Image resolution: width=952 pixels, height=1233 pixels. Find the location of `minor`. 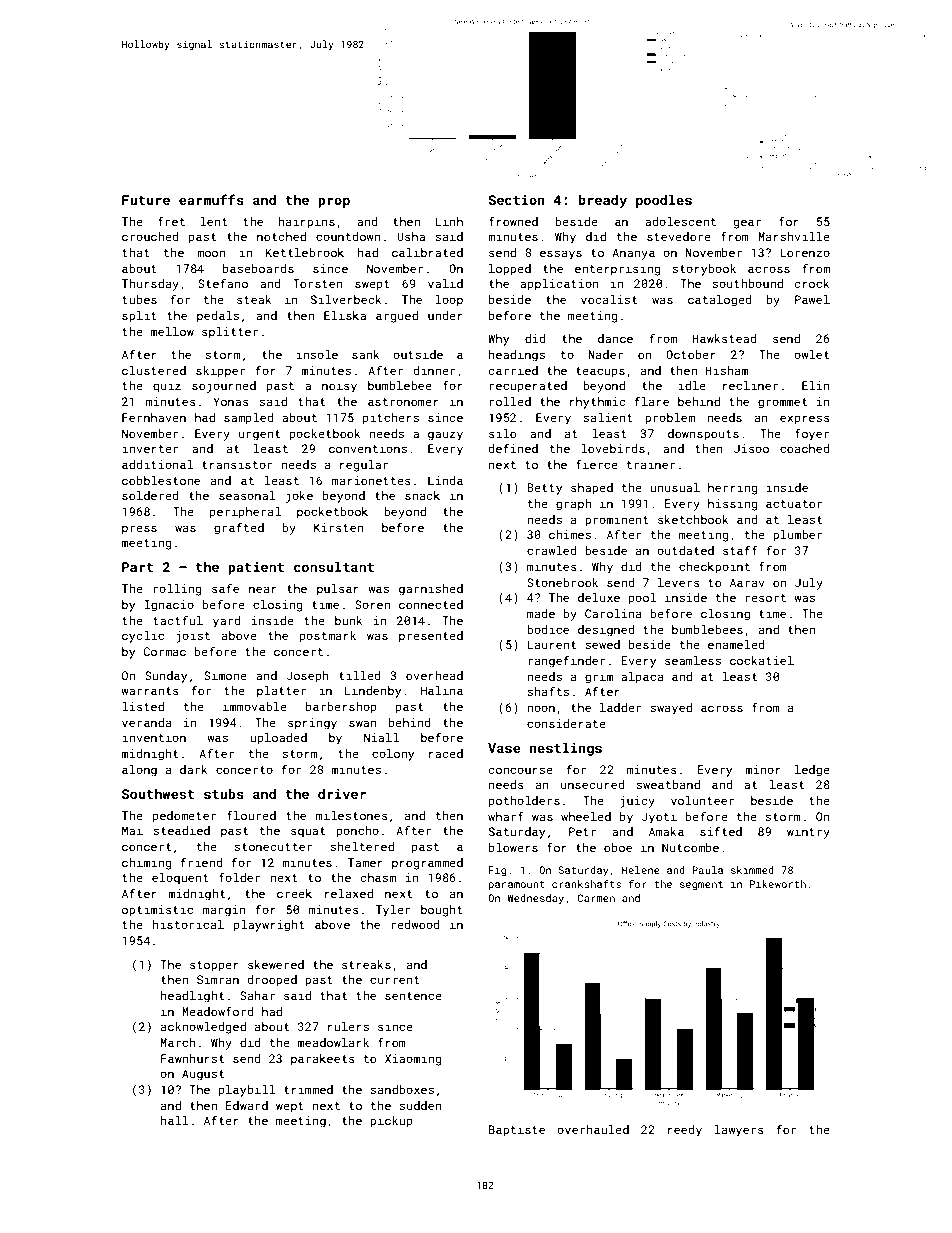

minor is located at coordinates (763, 769).
